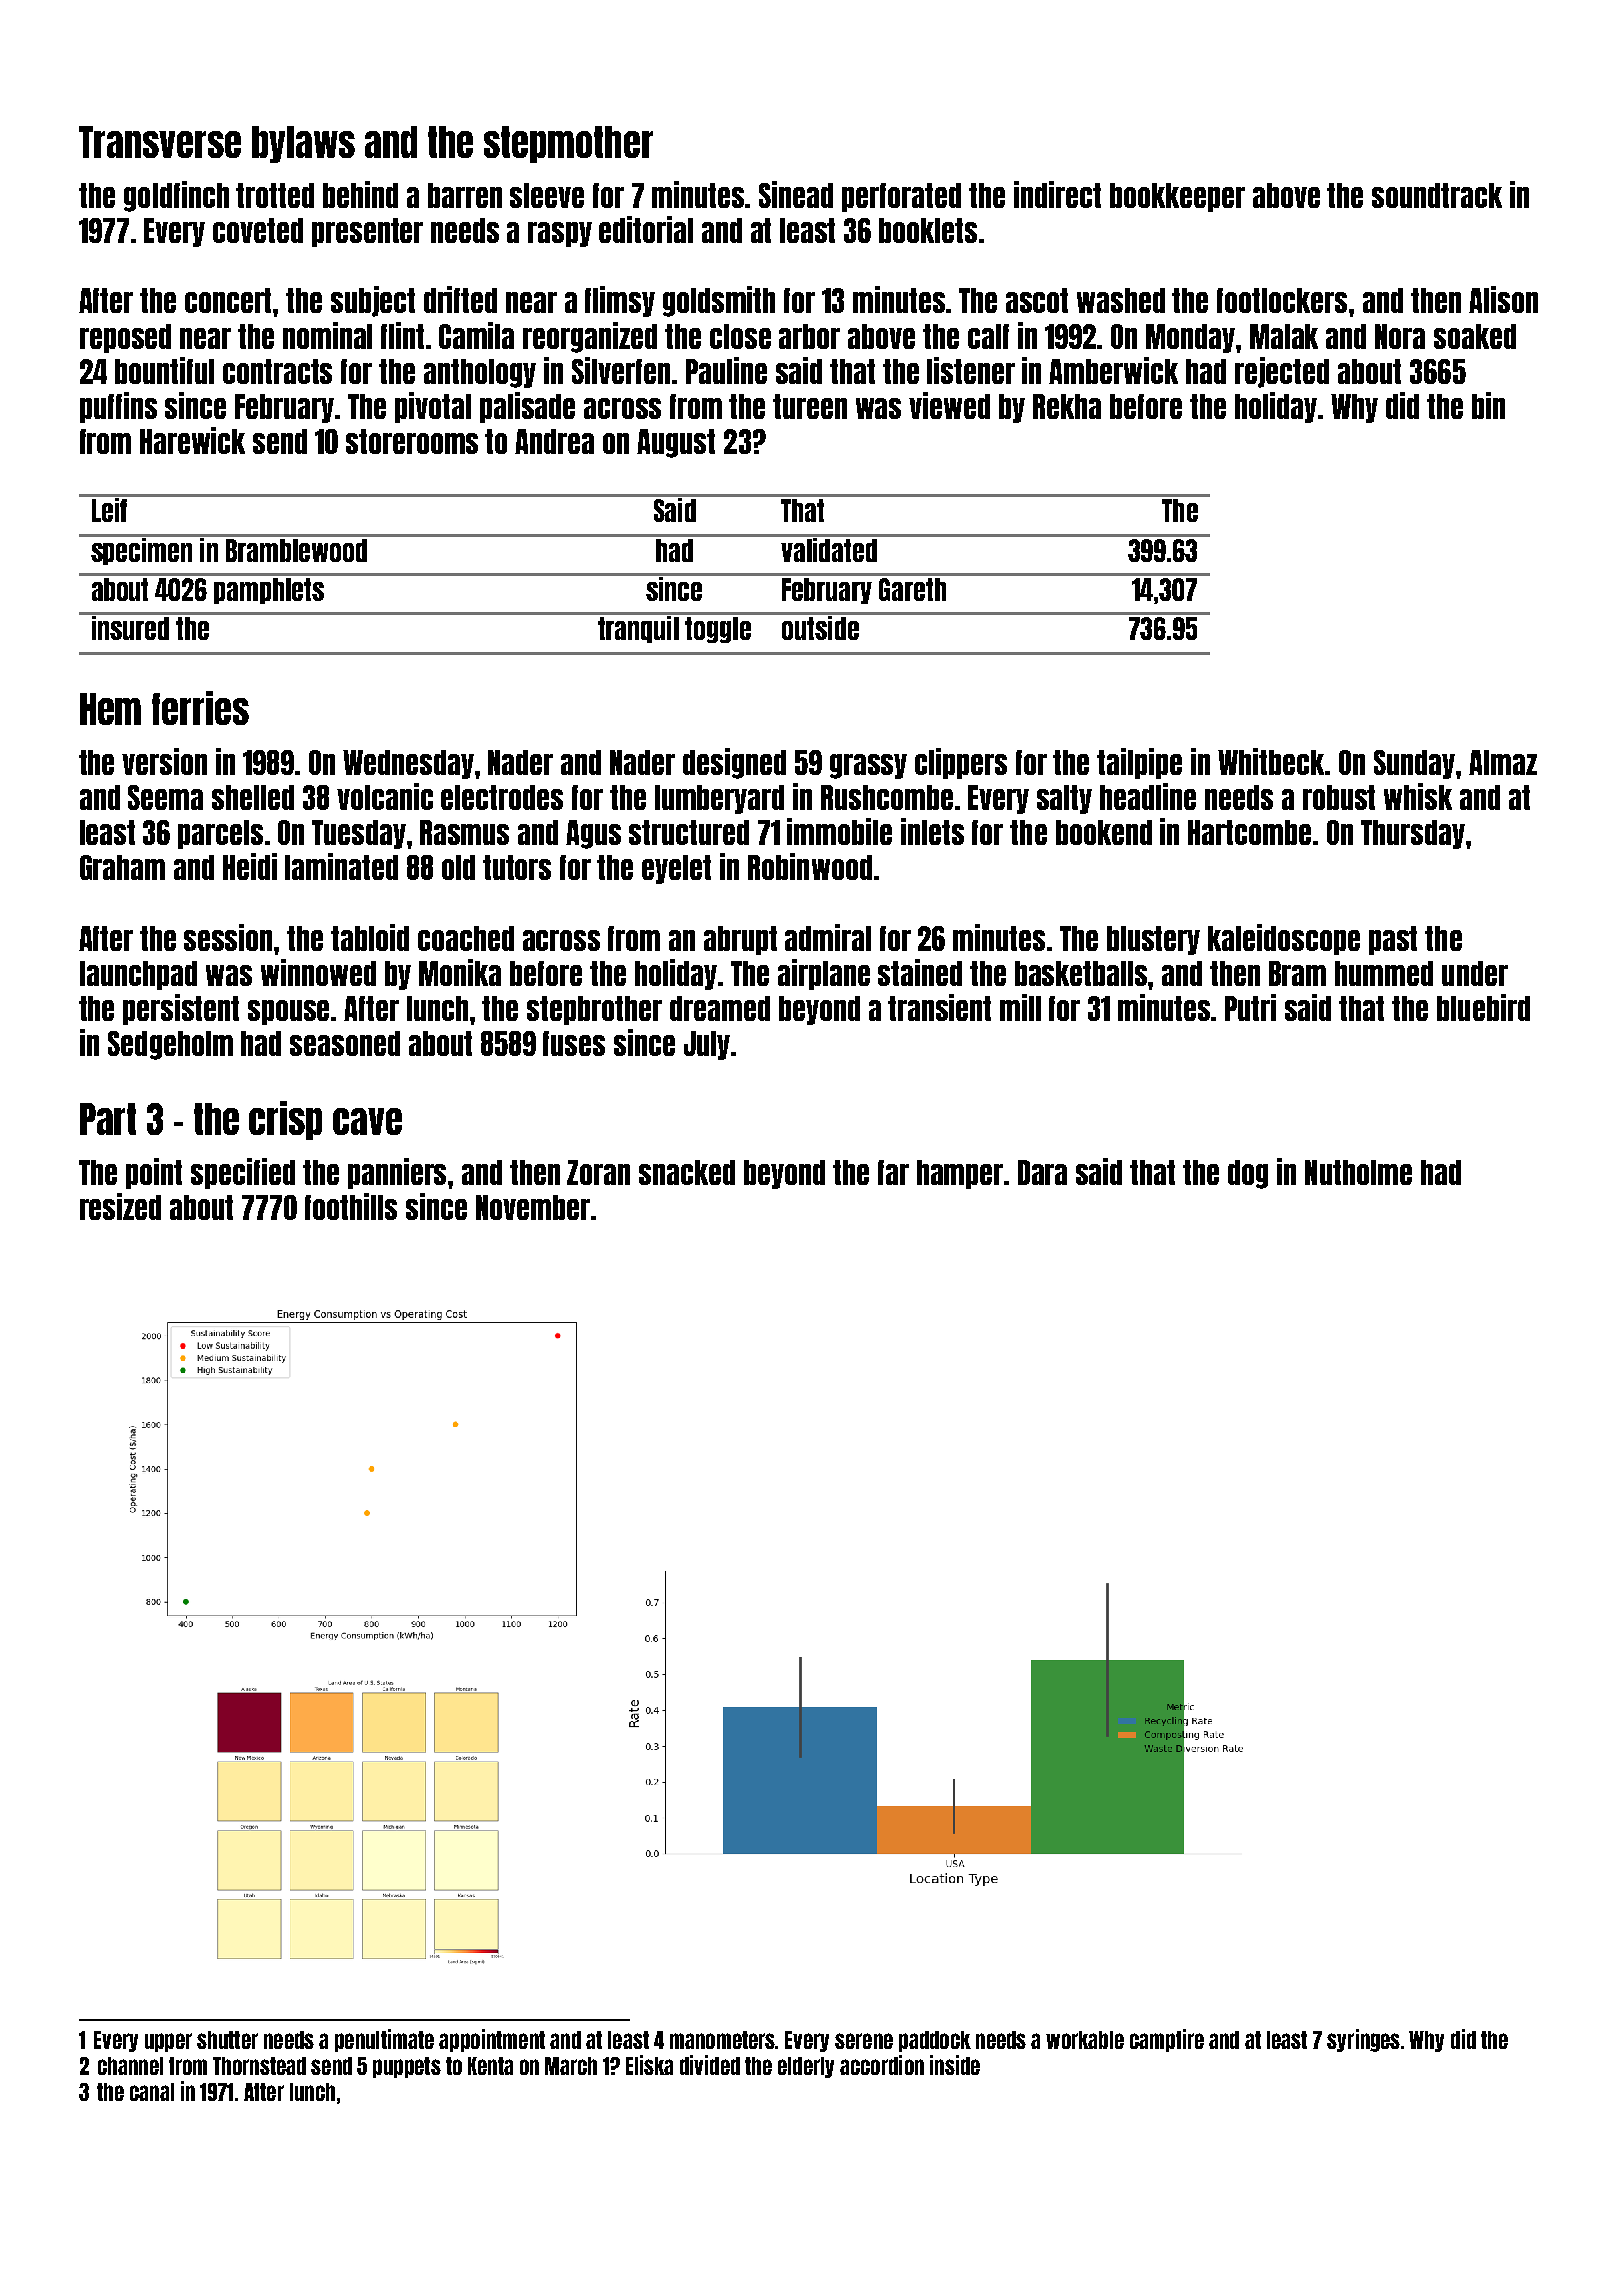 Image resolution: width=1620 pixels, height=2292 pixels. What do you see at coordinates (152, 2092) in the screenshot?
I see `canal` at bounding box center [152, 2092].
